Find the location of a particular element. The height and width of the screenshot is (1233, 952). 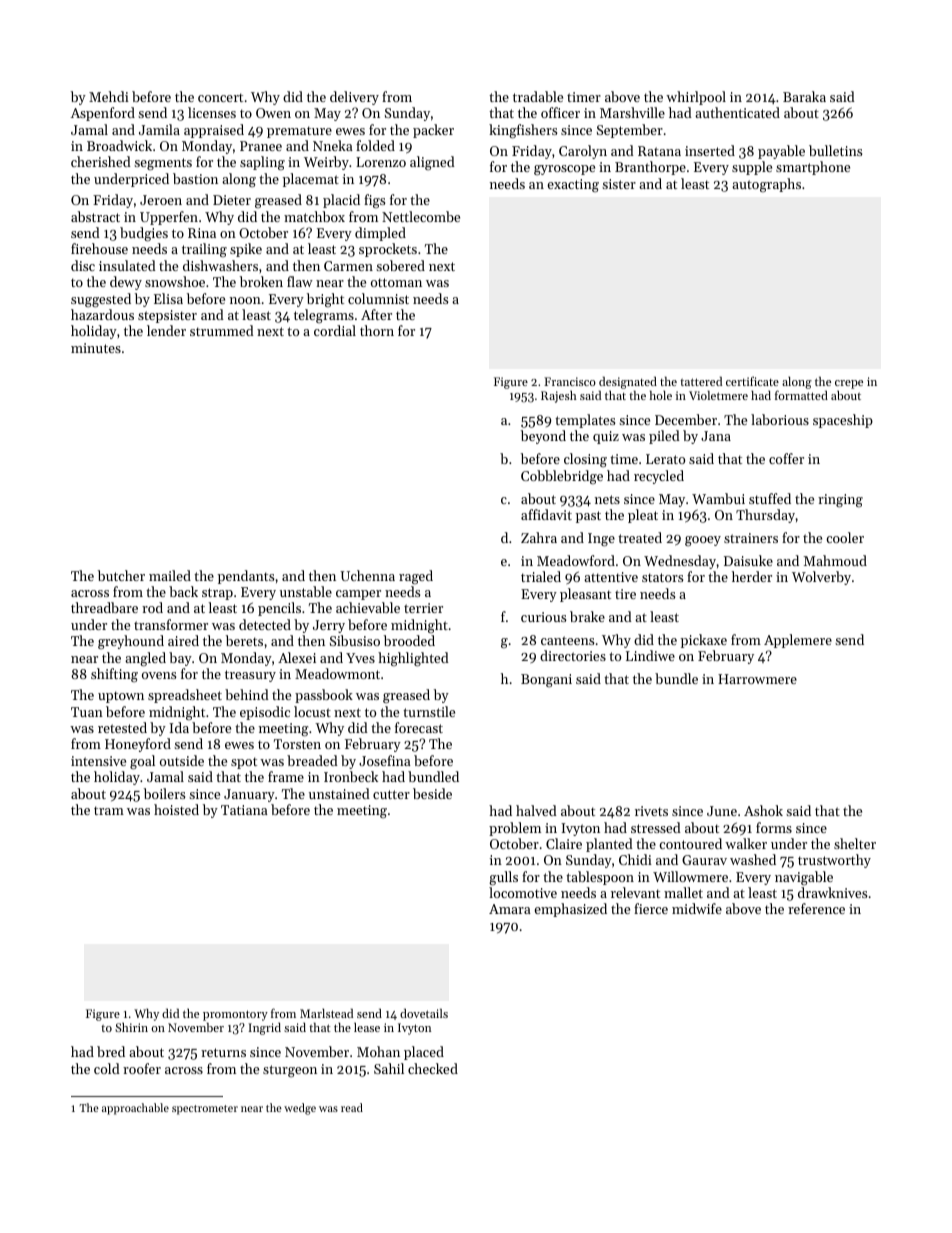

delivery is located at coordinates (354, 98).
